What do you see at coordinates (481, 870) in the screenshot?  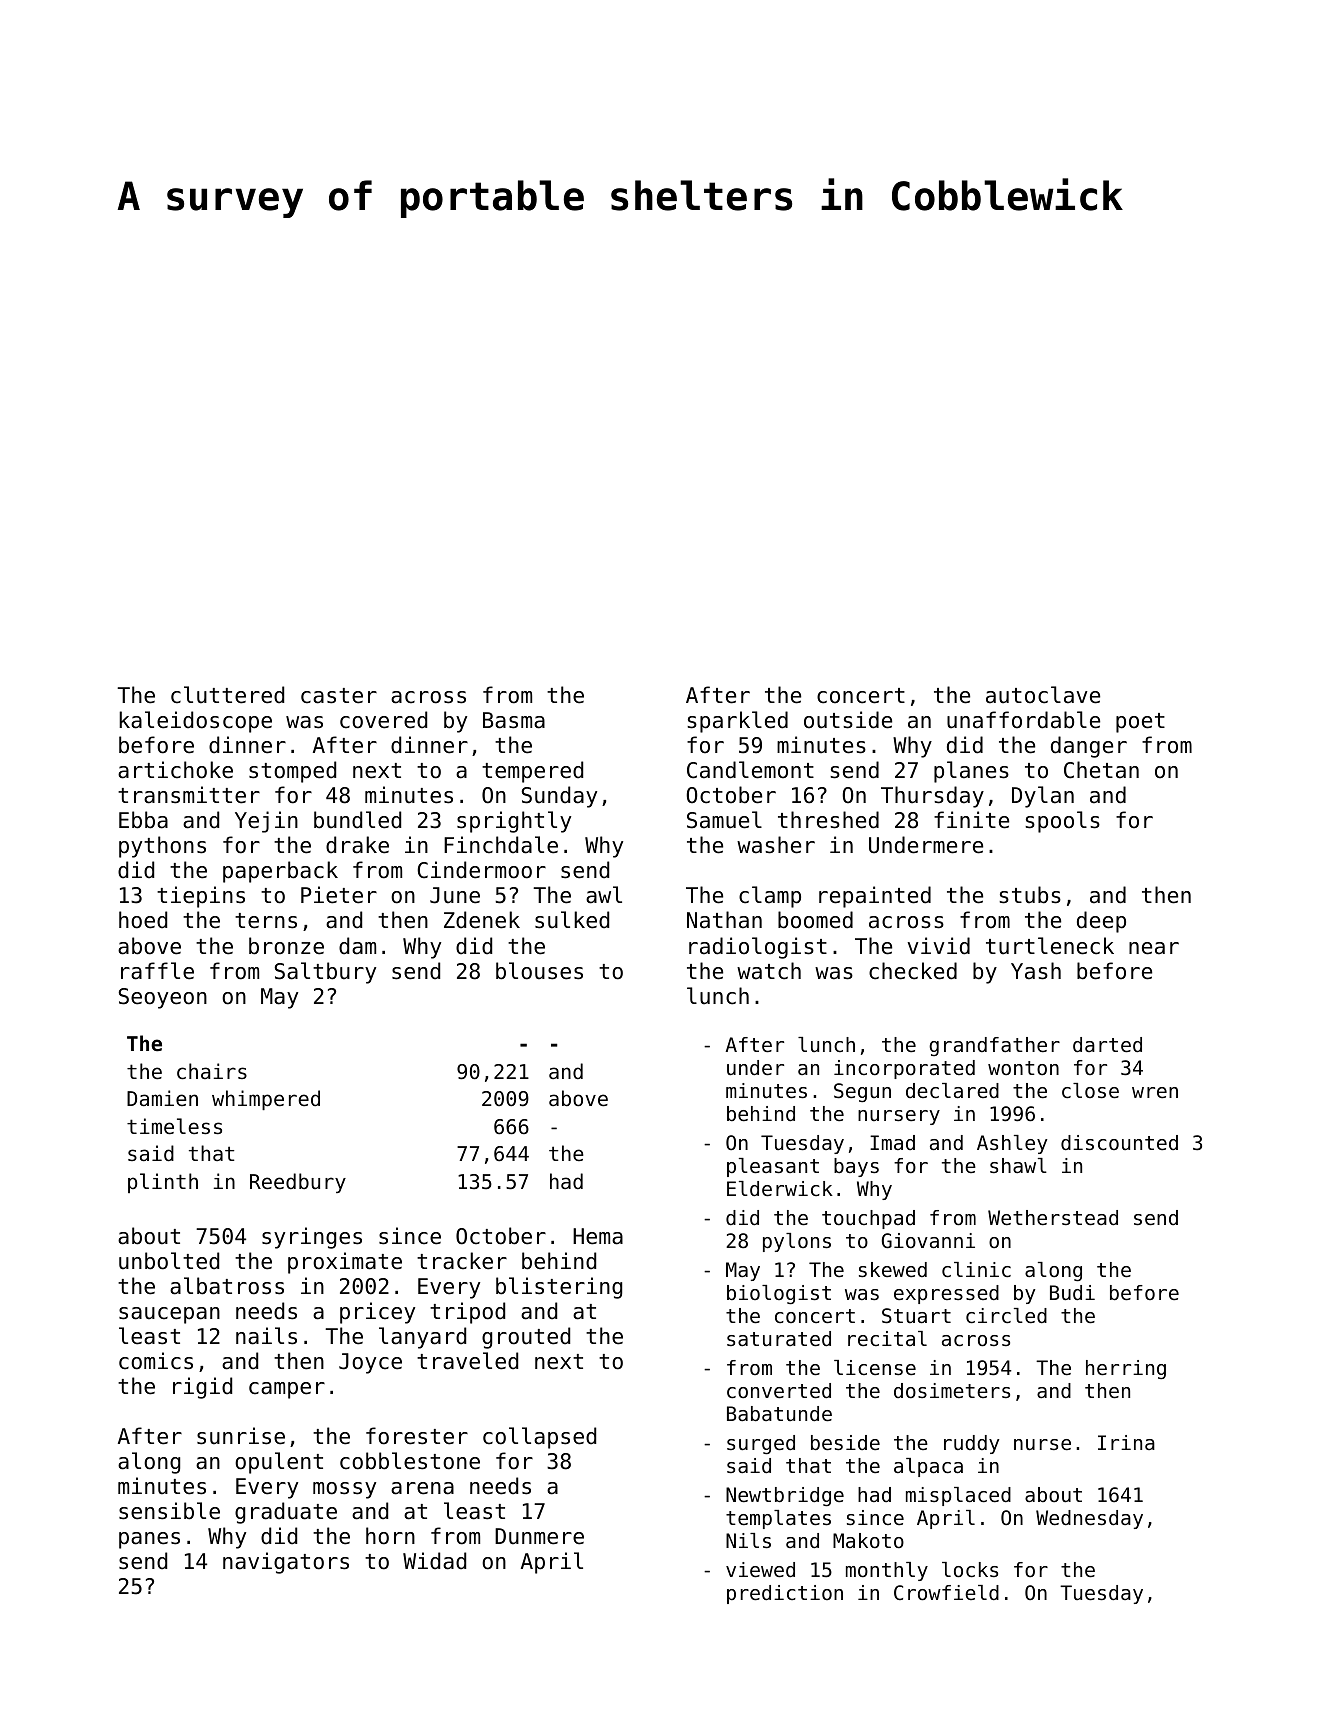 I see `Cindermoor` at bounding box center [481, 870].
